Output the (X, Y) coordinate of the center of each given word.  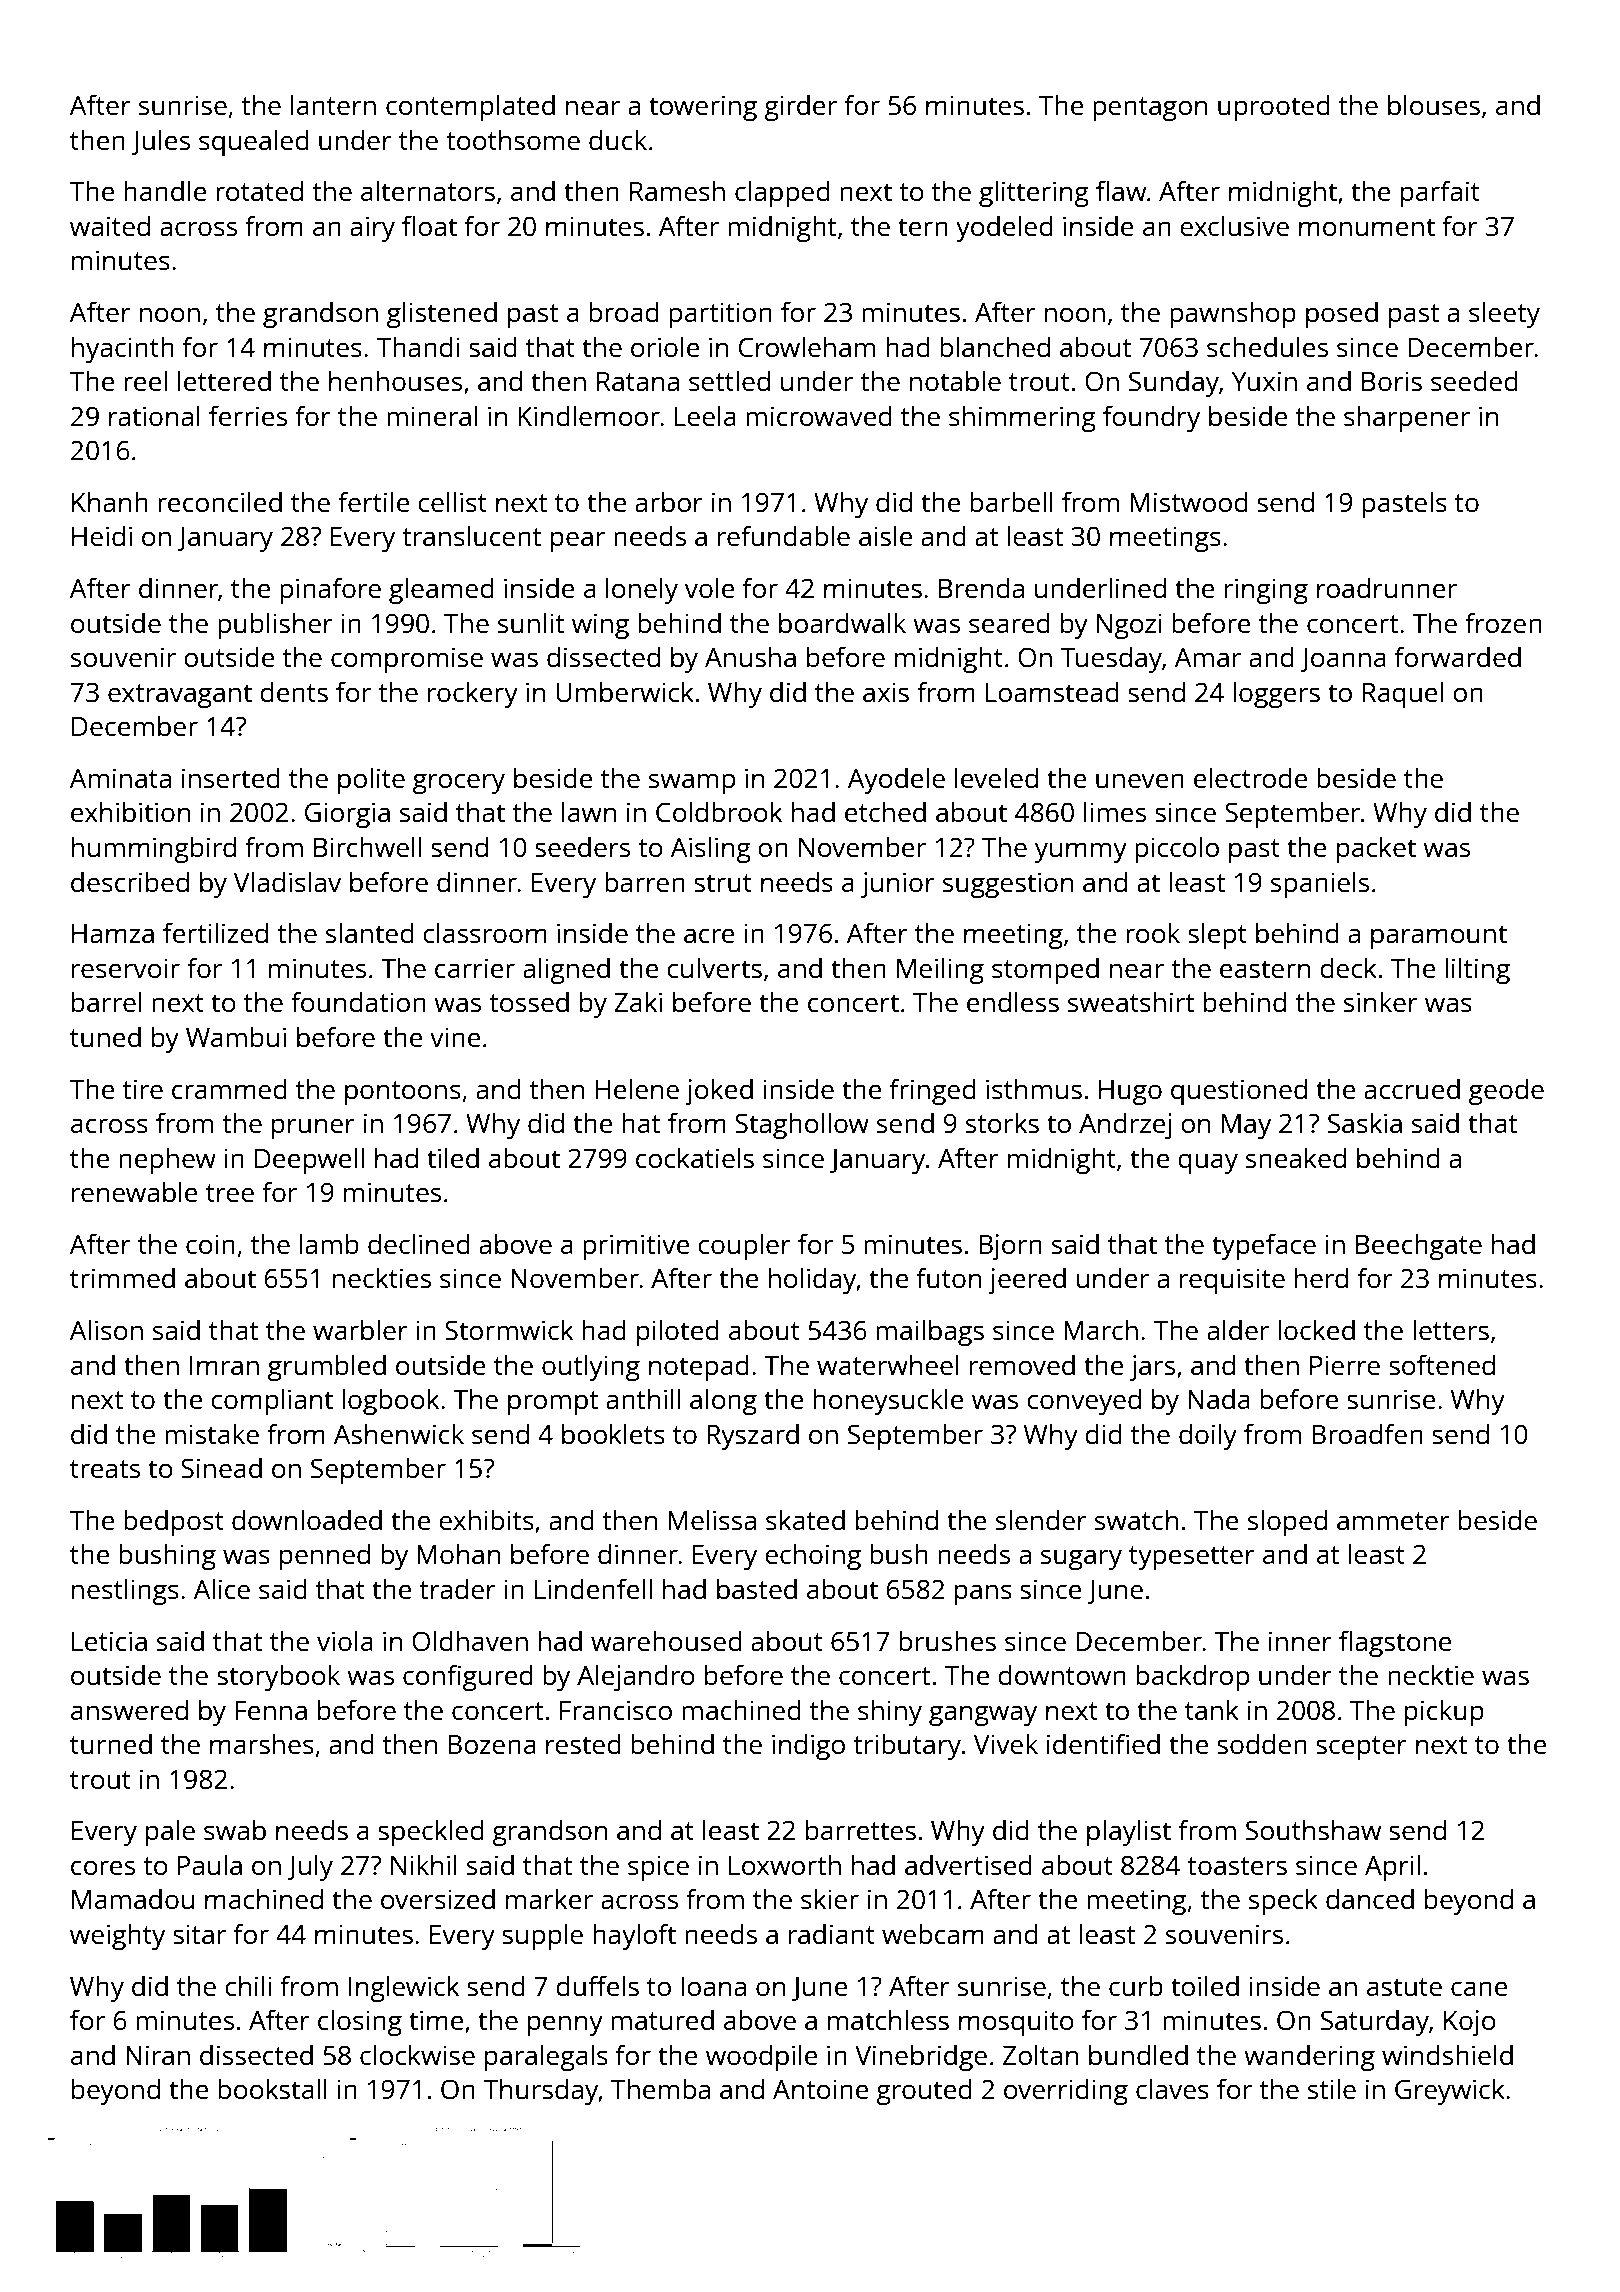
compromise (407, 660)
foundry (1151, 418)
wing (600, 626)
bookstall (272, 2088)
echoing (813, 1556)
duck (618, 139)
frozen (1503, 622)
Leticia (109, 1641)
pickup (1444, 1712)
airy (372, 229)
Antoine (821, 2089)
